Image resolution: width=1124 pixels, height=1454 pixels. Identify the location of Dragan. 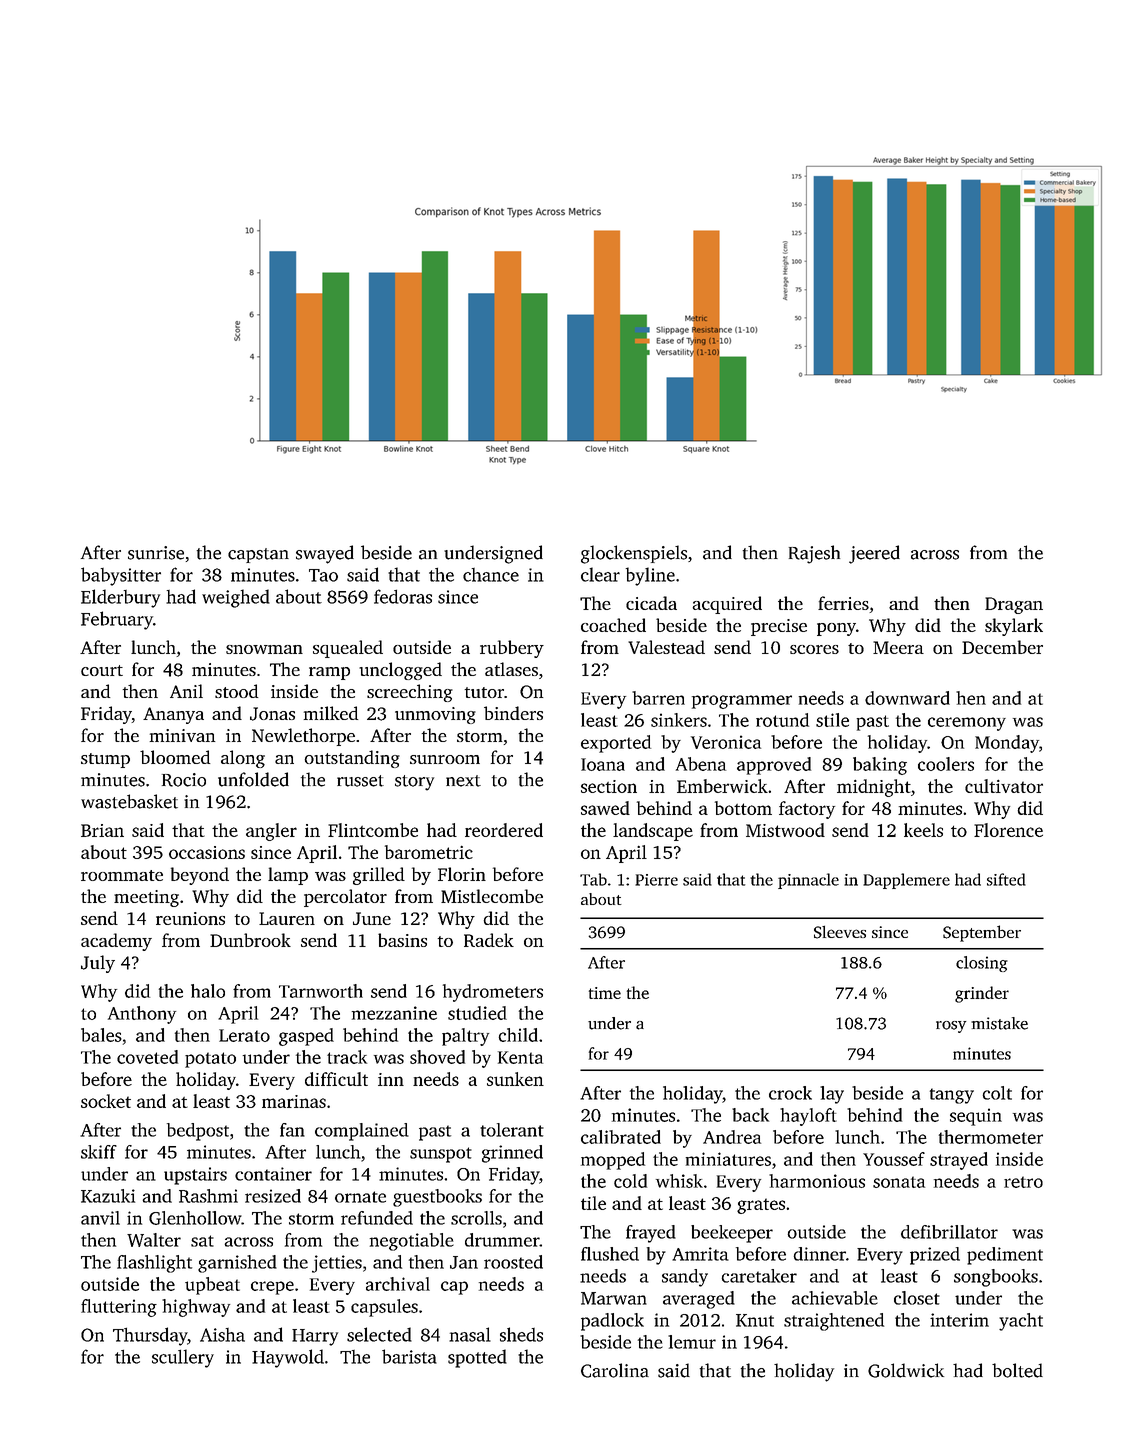
(1014, 605).
